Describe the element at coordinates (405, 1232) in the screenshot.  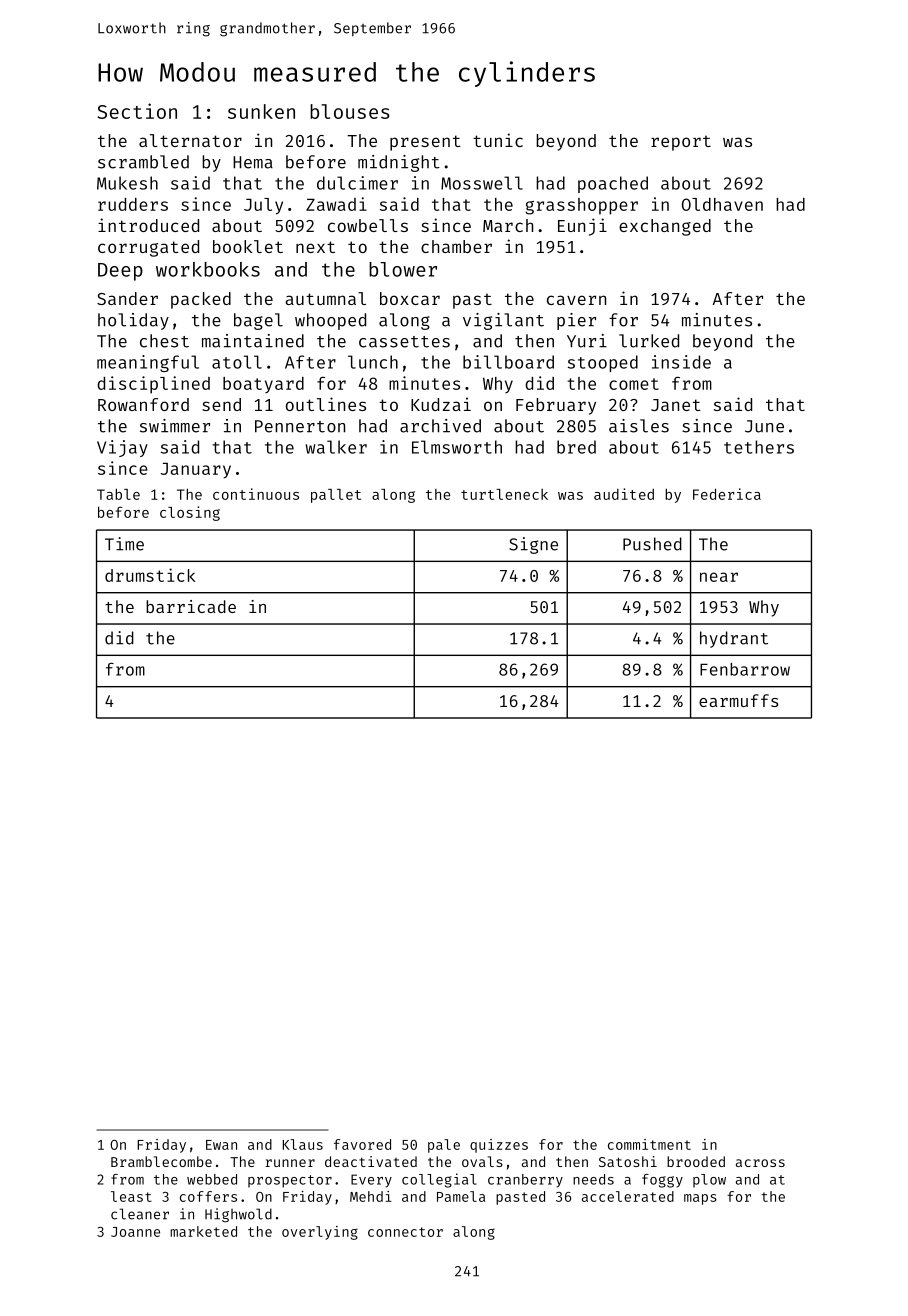
I see `connector` at that location.
